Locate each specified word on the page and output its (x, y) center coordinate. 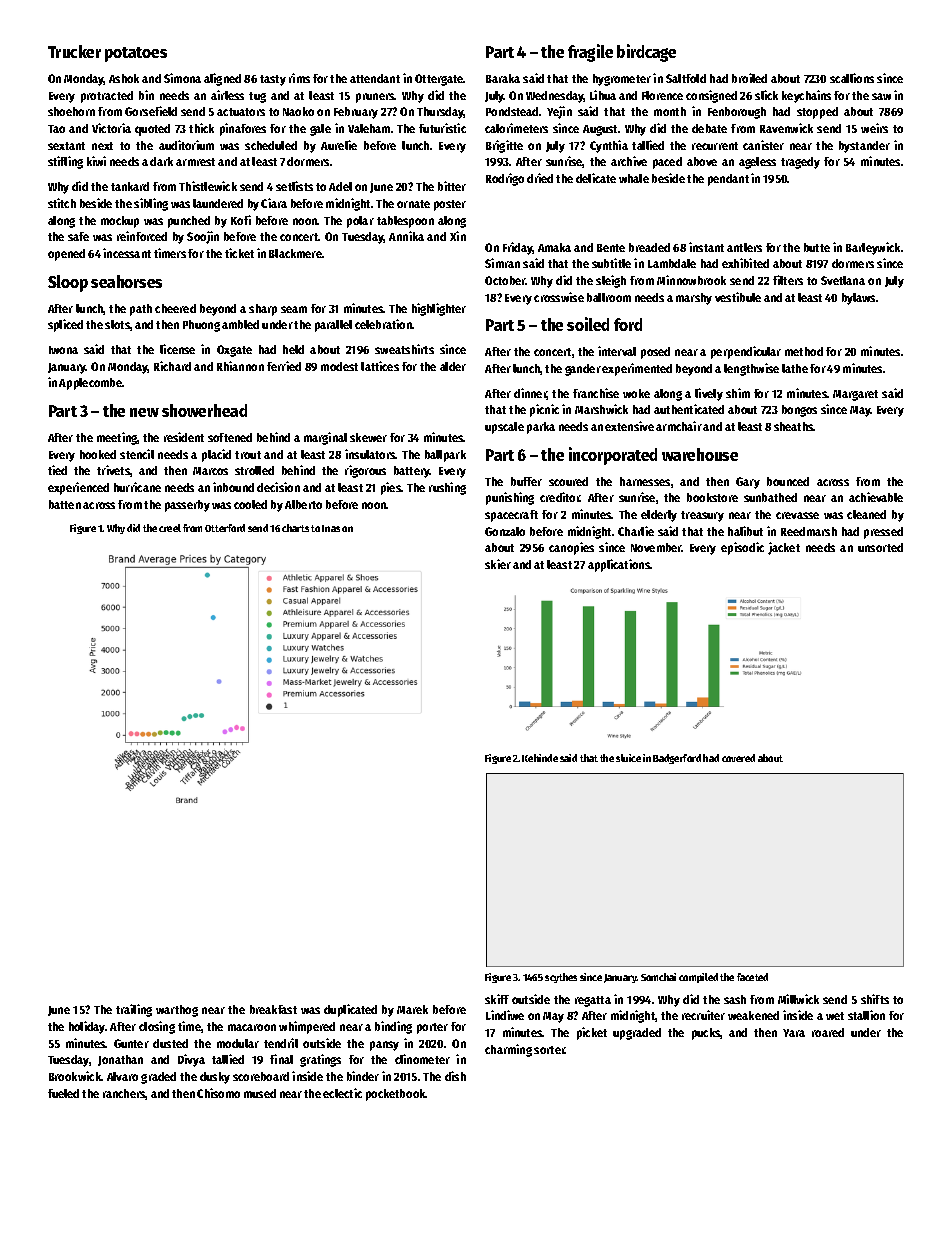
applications (619, 565)
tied (57, 470)
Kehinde (540, 758)
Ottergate (439, 80)
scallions (852, 78)
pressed (883, 533)
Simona (182, 78)
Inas (331, 528)
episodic (742, 548)
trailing (134, 1010)
